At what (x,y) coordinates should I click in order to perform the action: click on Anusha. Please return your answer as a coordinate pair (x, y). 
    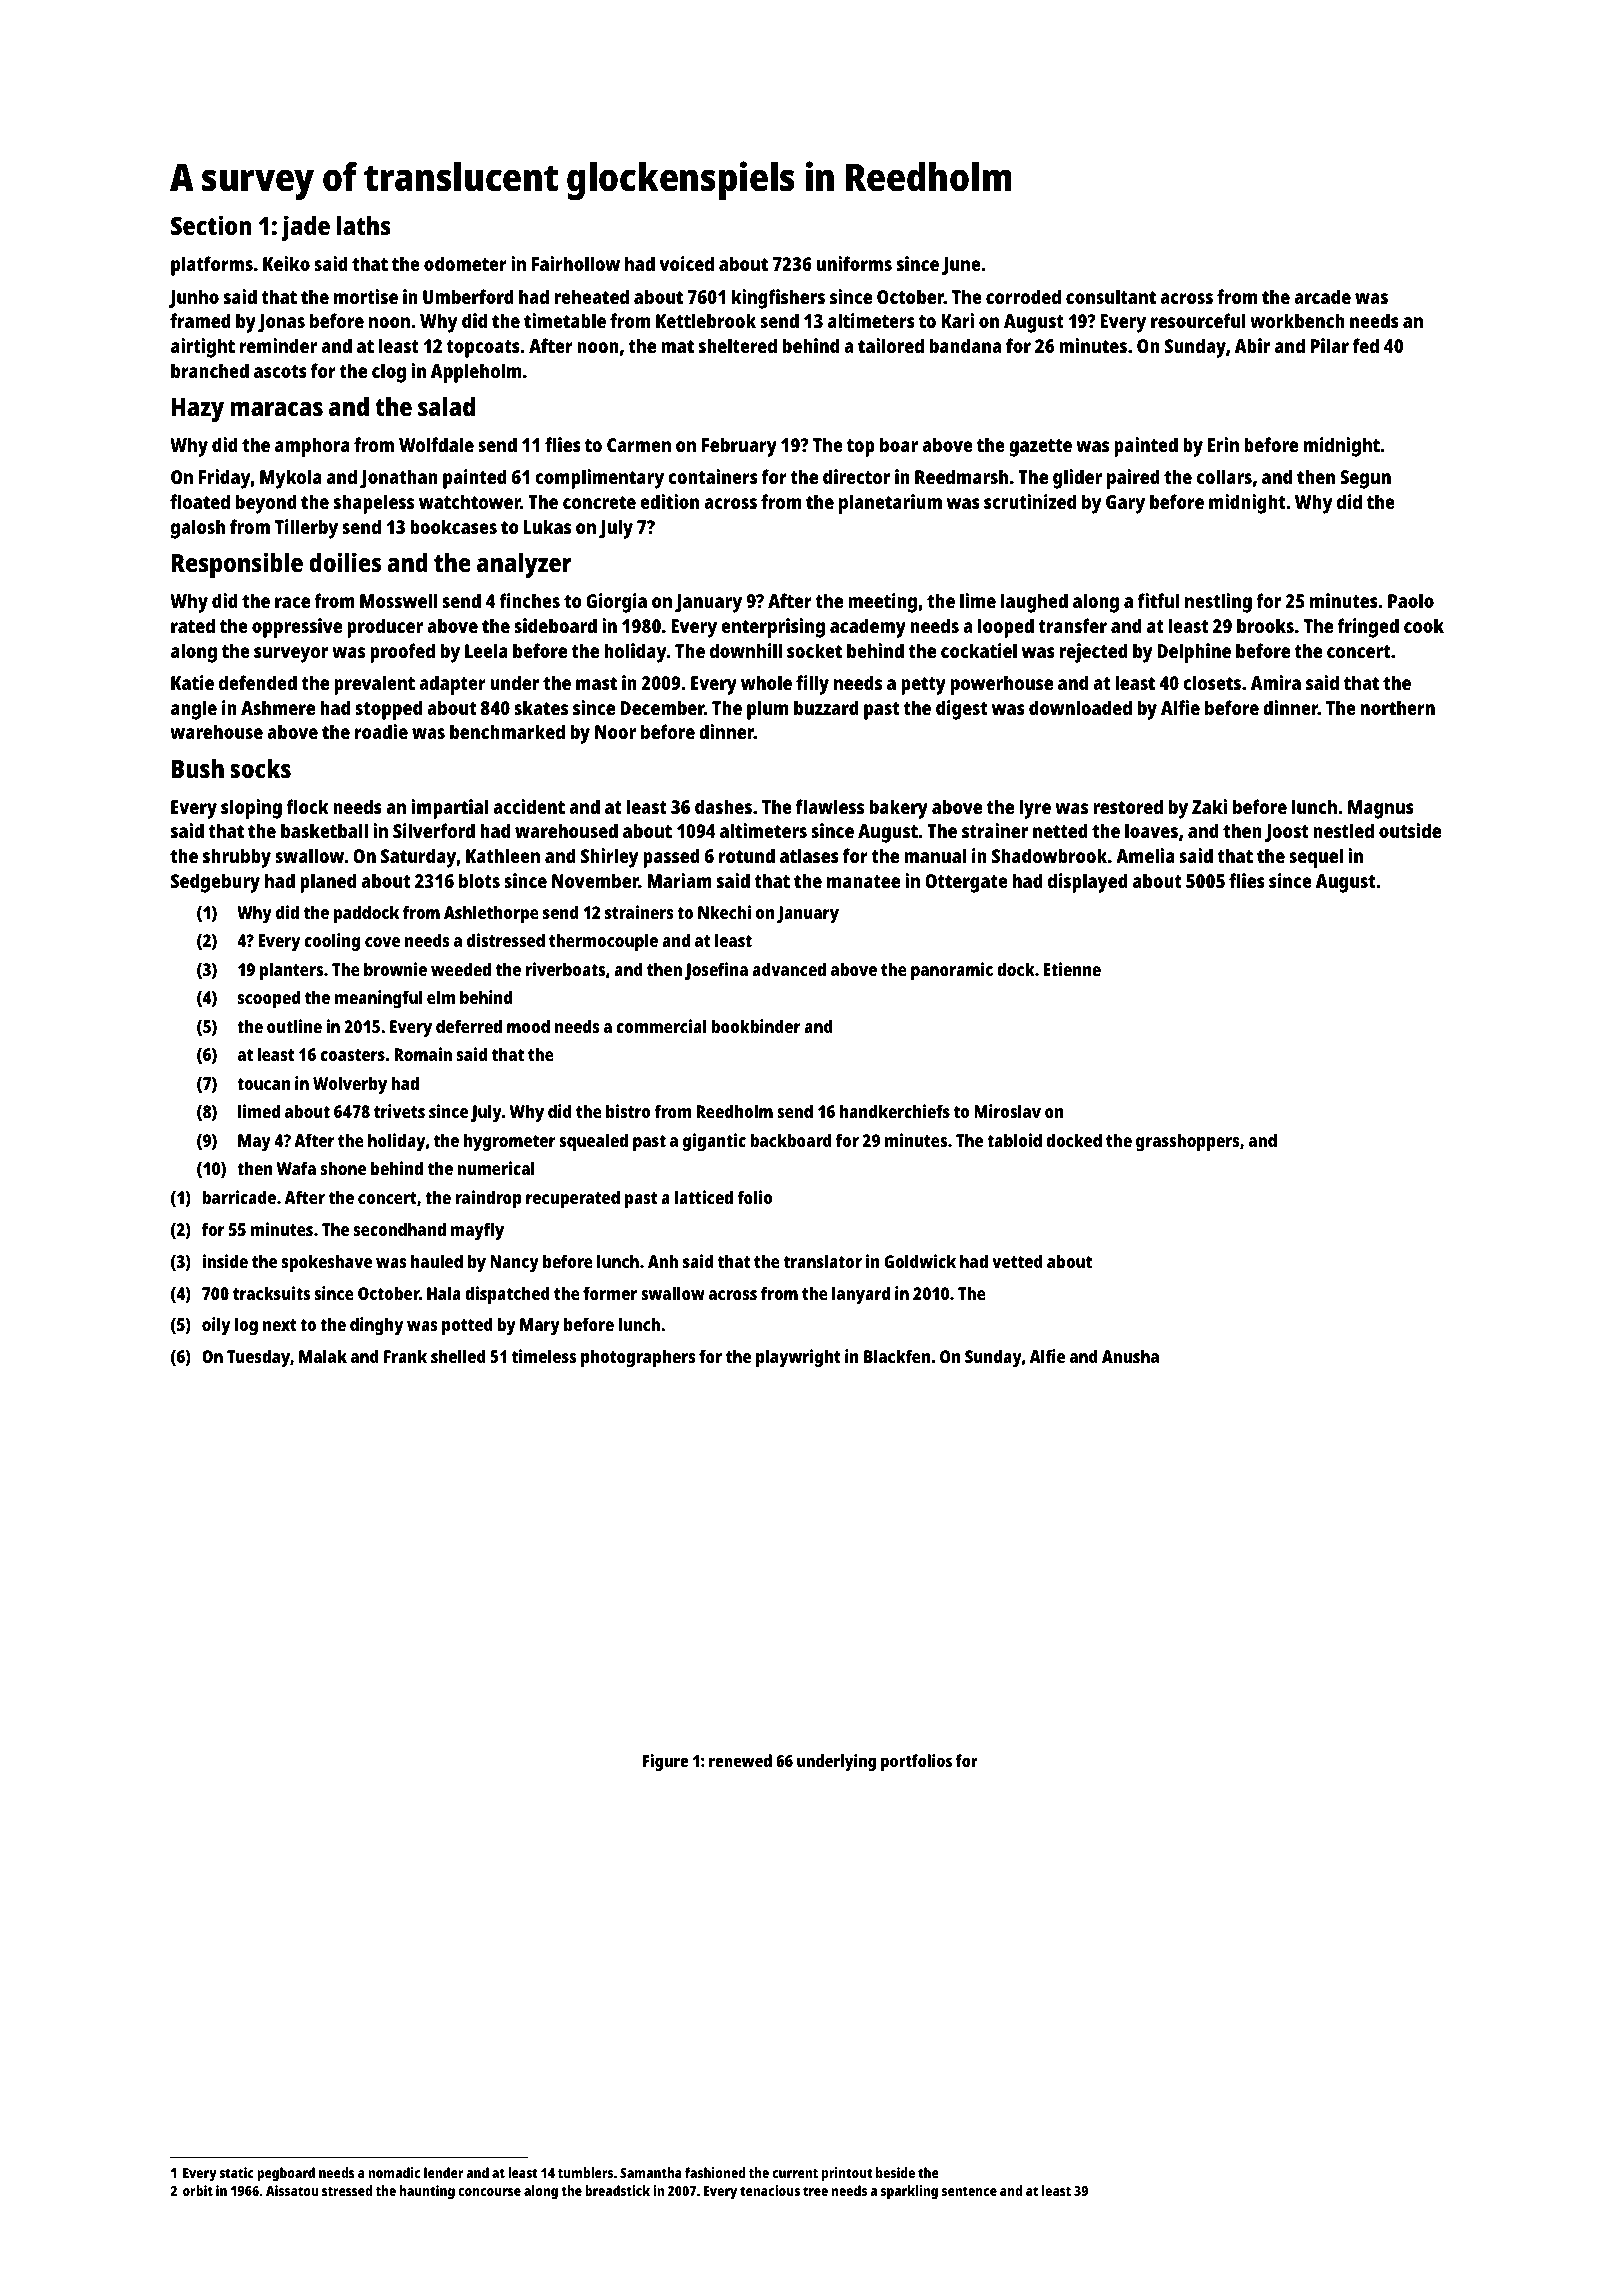
    Looking at the image, I should click on (1130, 1356).
